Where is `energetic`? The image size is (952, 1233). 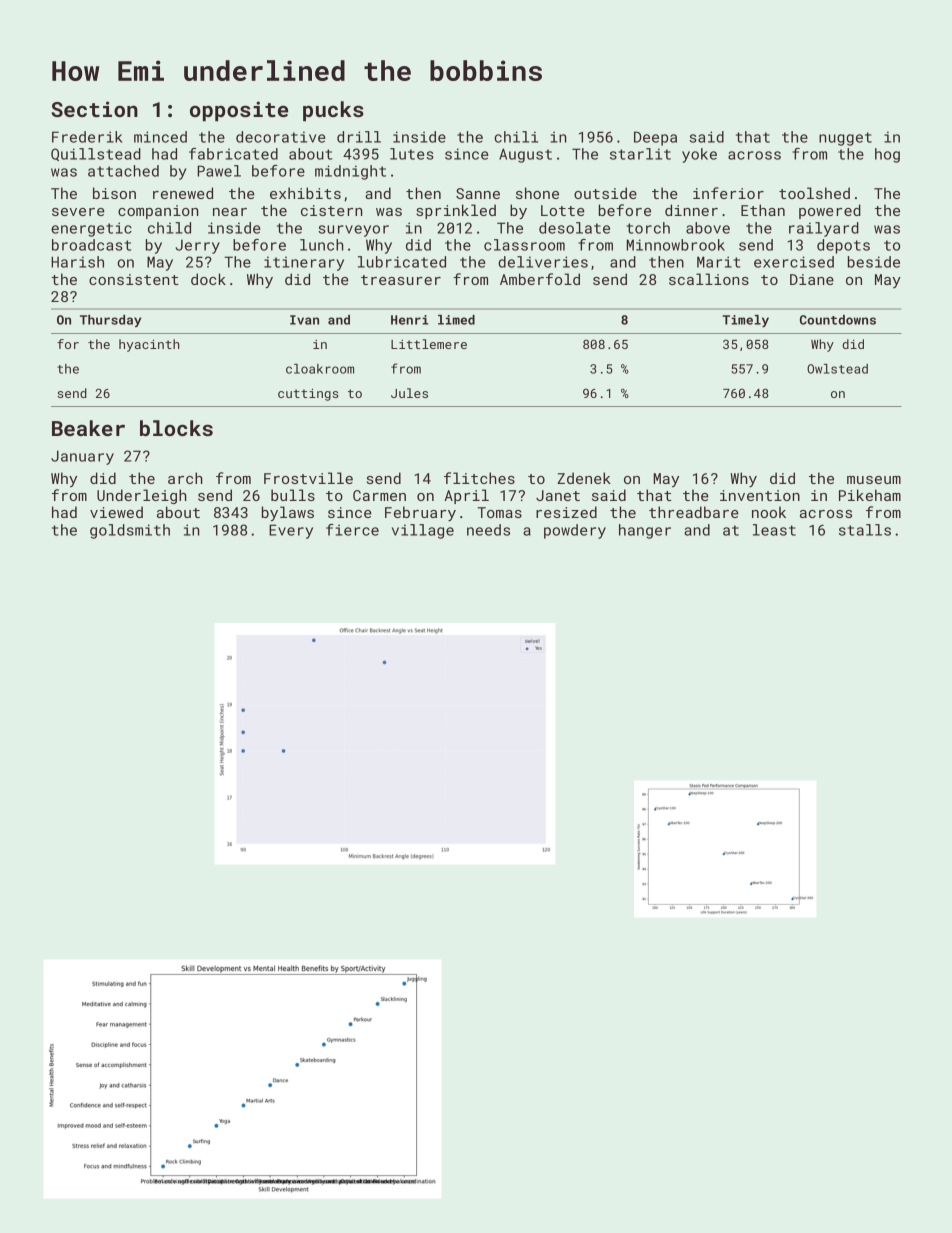
energetic is located at coordinates (91, 229).
